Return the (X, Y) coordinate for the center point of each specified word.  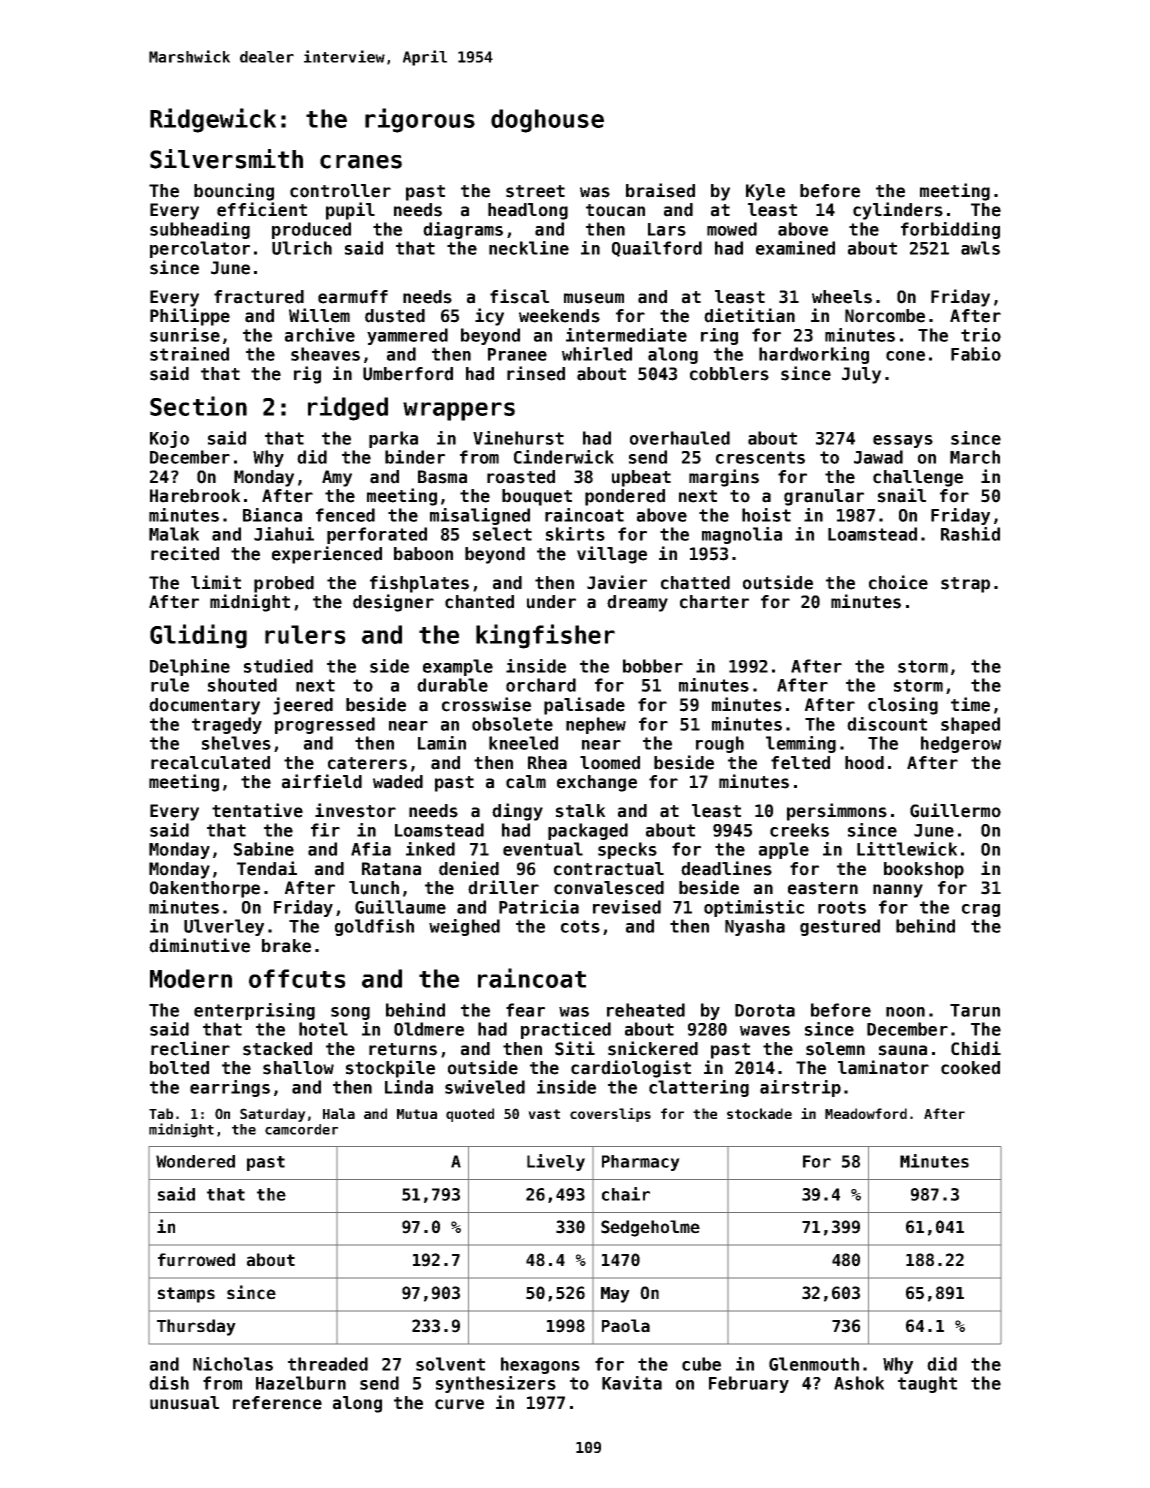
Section (198, 406)
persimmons (837, 812)
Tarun (975, 1010)
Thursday (196, 1327)
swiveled (485, 1087)
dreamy (637, 603)
